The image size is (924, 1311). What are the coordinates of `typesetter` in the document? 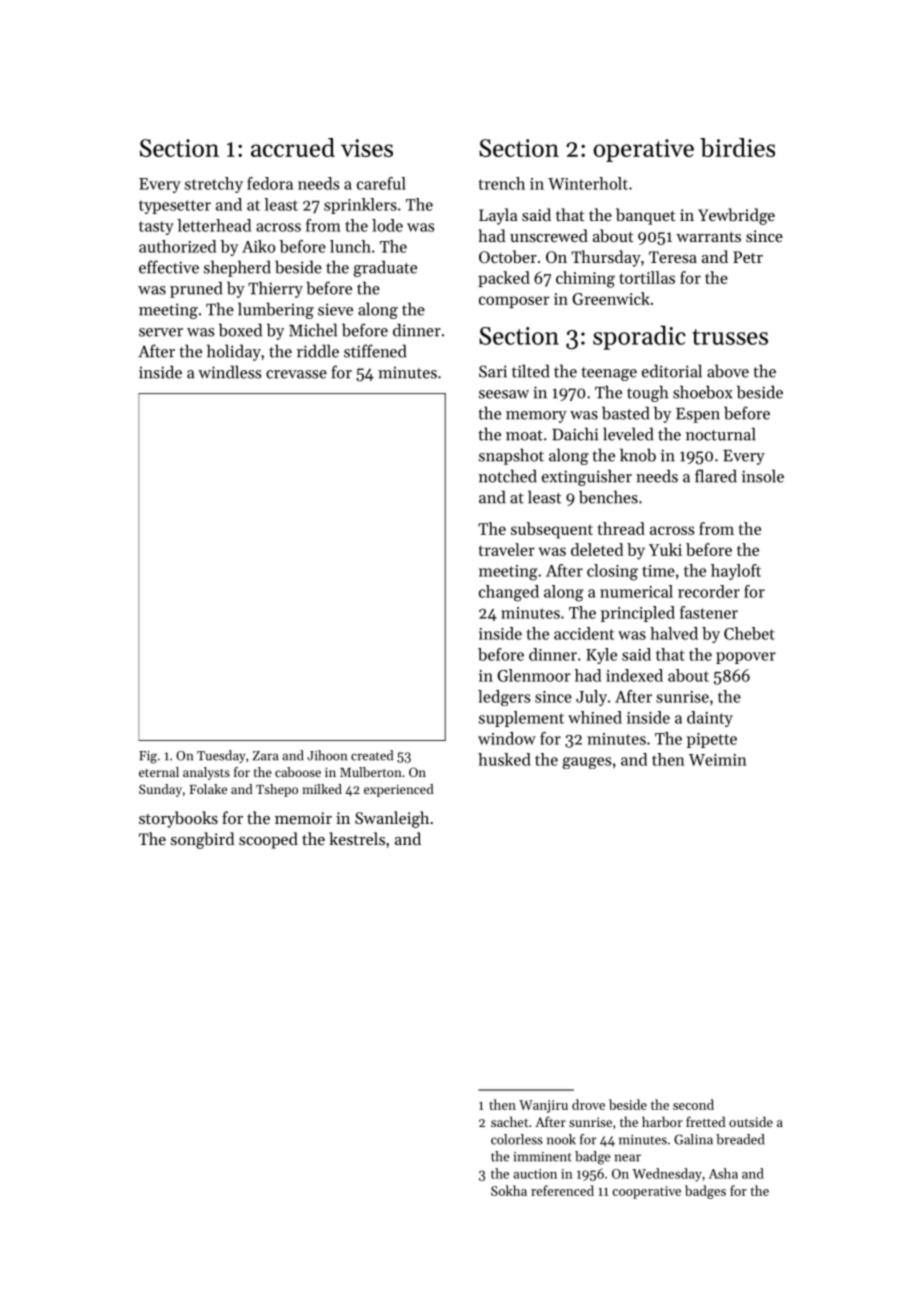 It's located at (175, 207).
